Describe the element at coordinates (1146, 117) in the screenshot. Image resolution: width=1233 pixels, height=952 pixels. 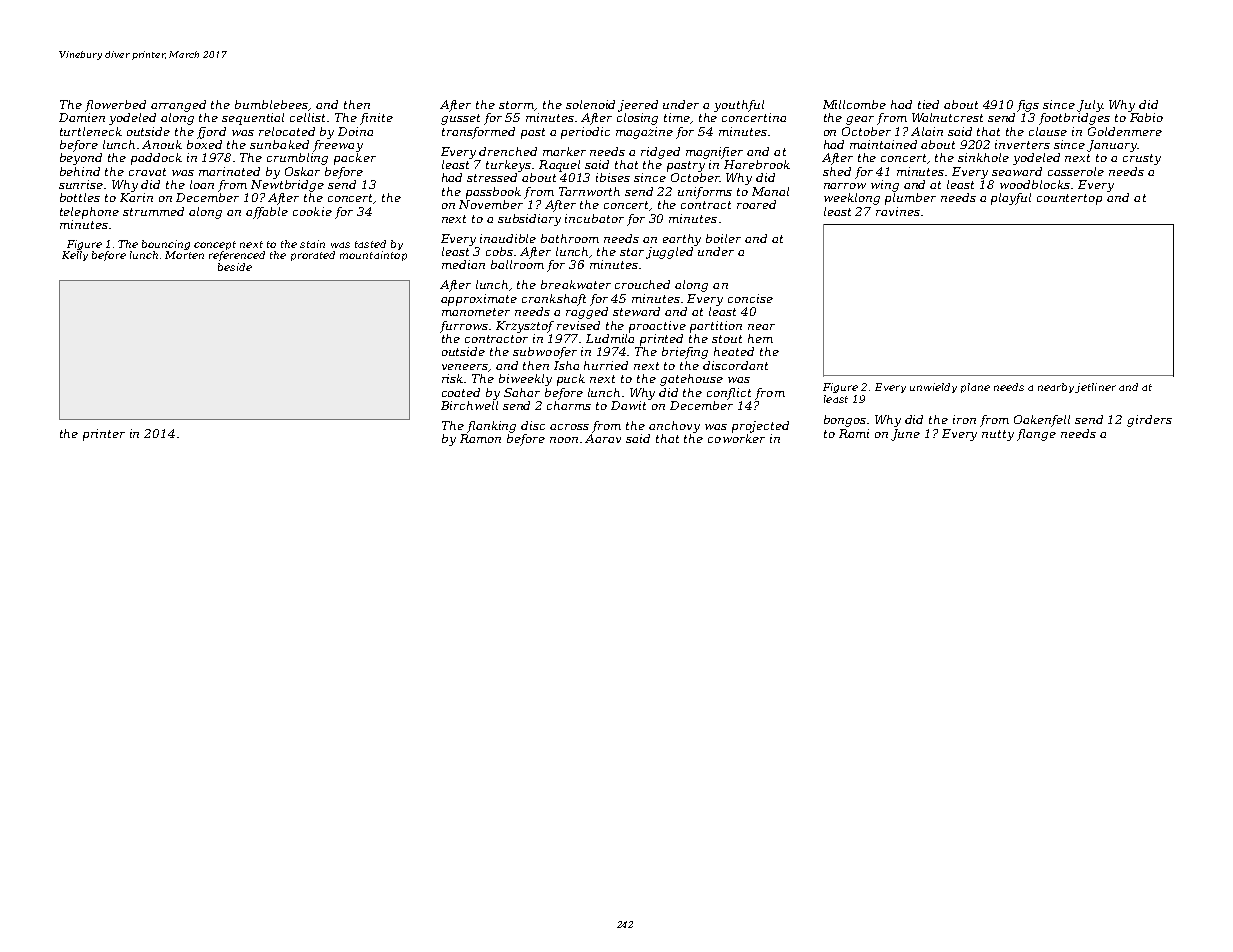
I see `Fabio` at that location.
